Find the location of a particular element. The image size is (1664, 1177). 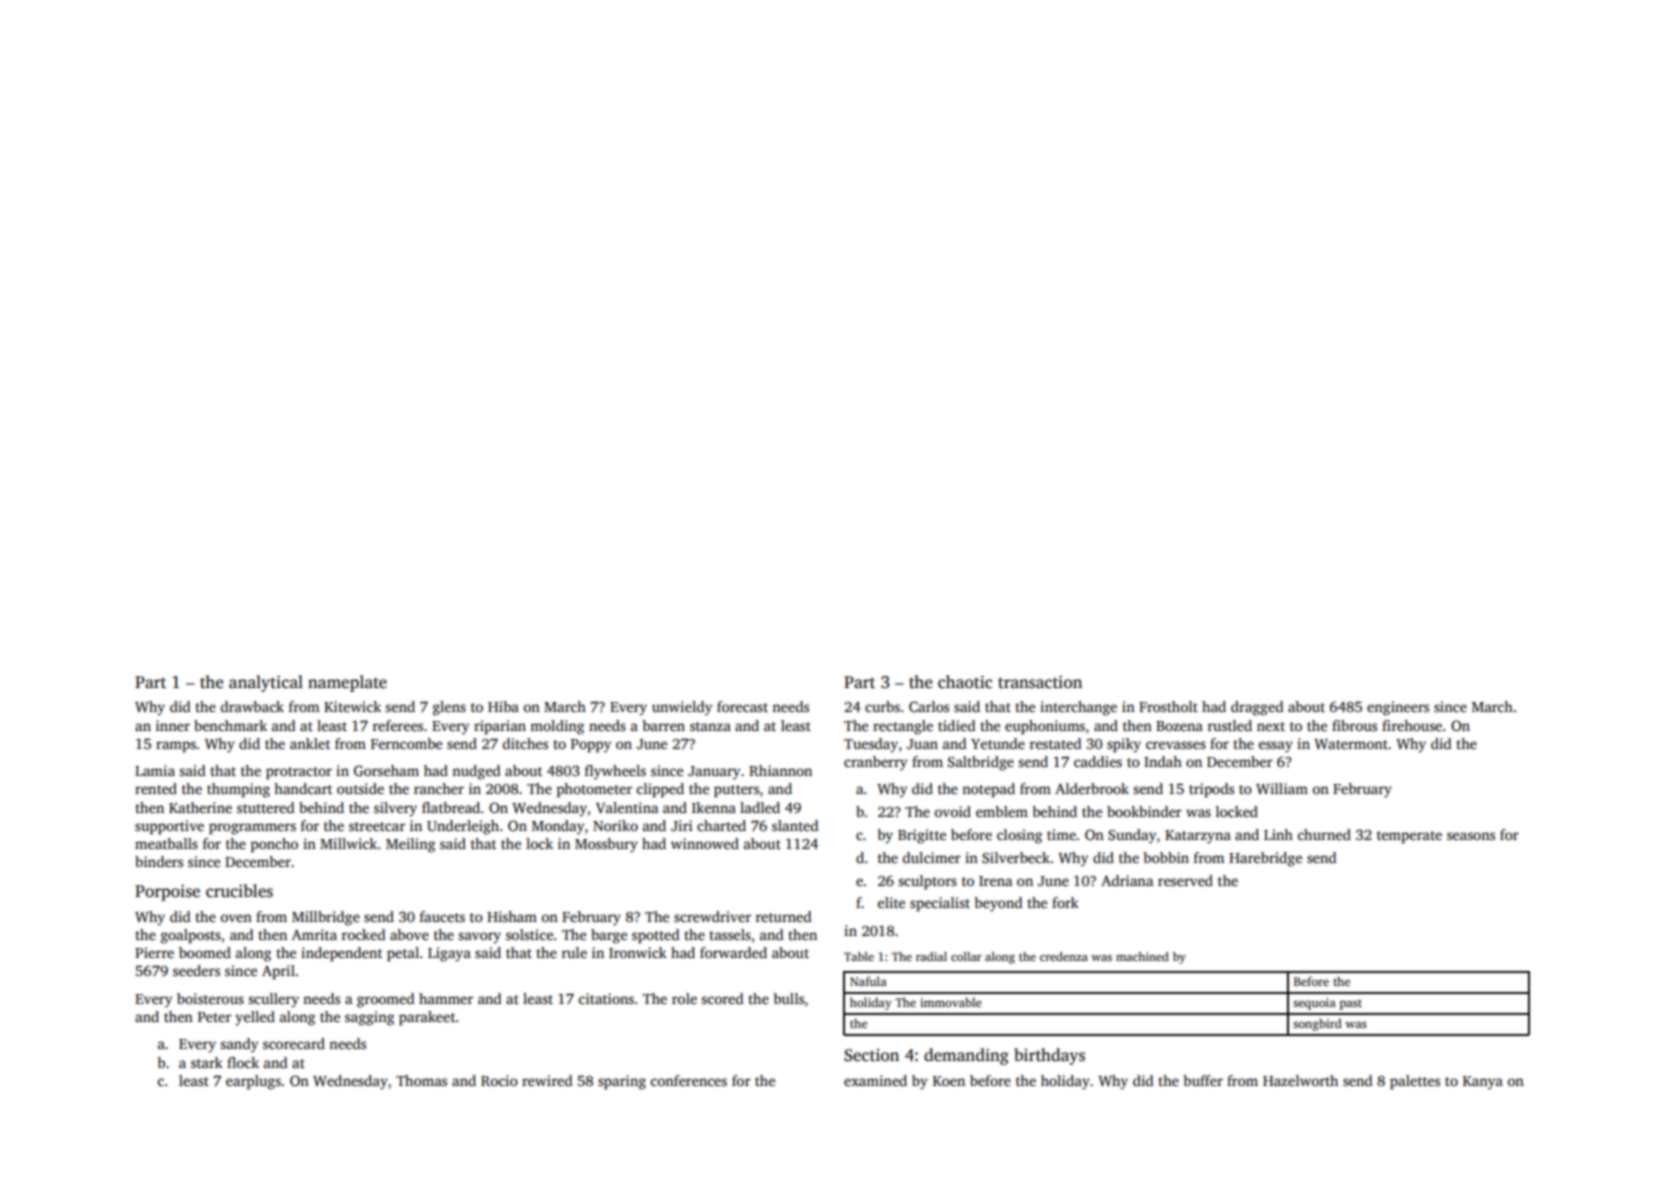

chaotic is located at coordinates (965, 682).
